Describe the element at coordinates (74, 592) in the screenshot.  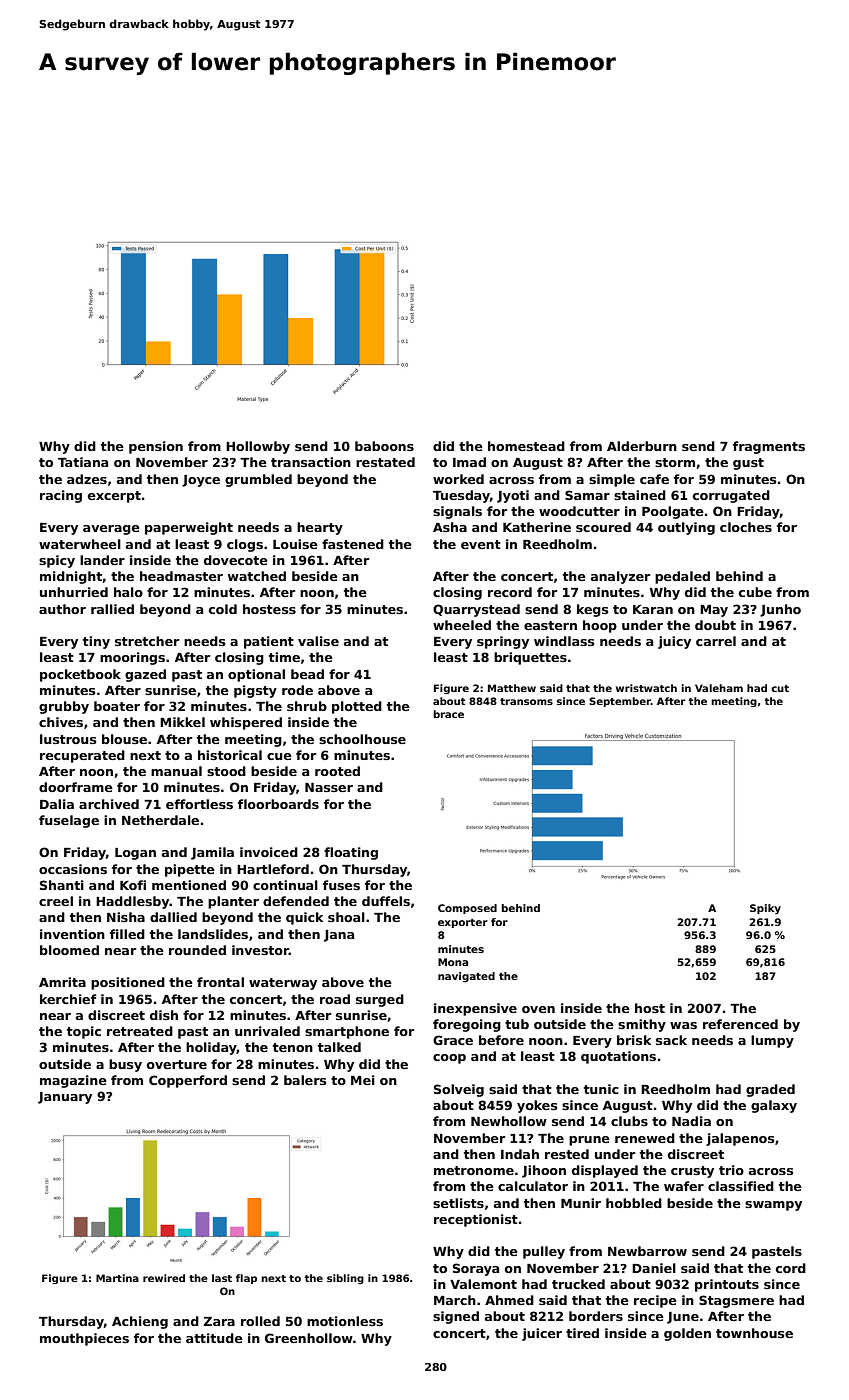
I see `unhurried` at that location.
